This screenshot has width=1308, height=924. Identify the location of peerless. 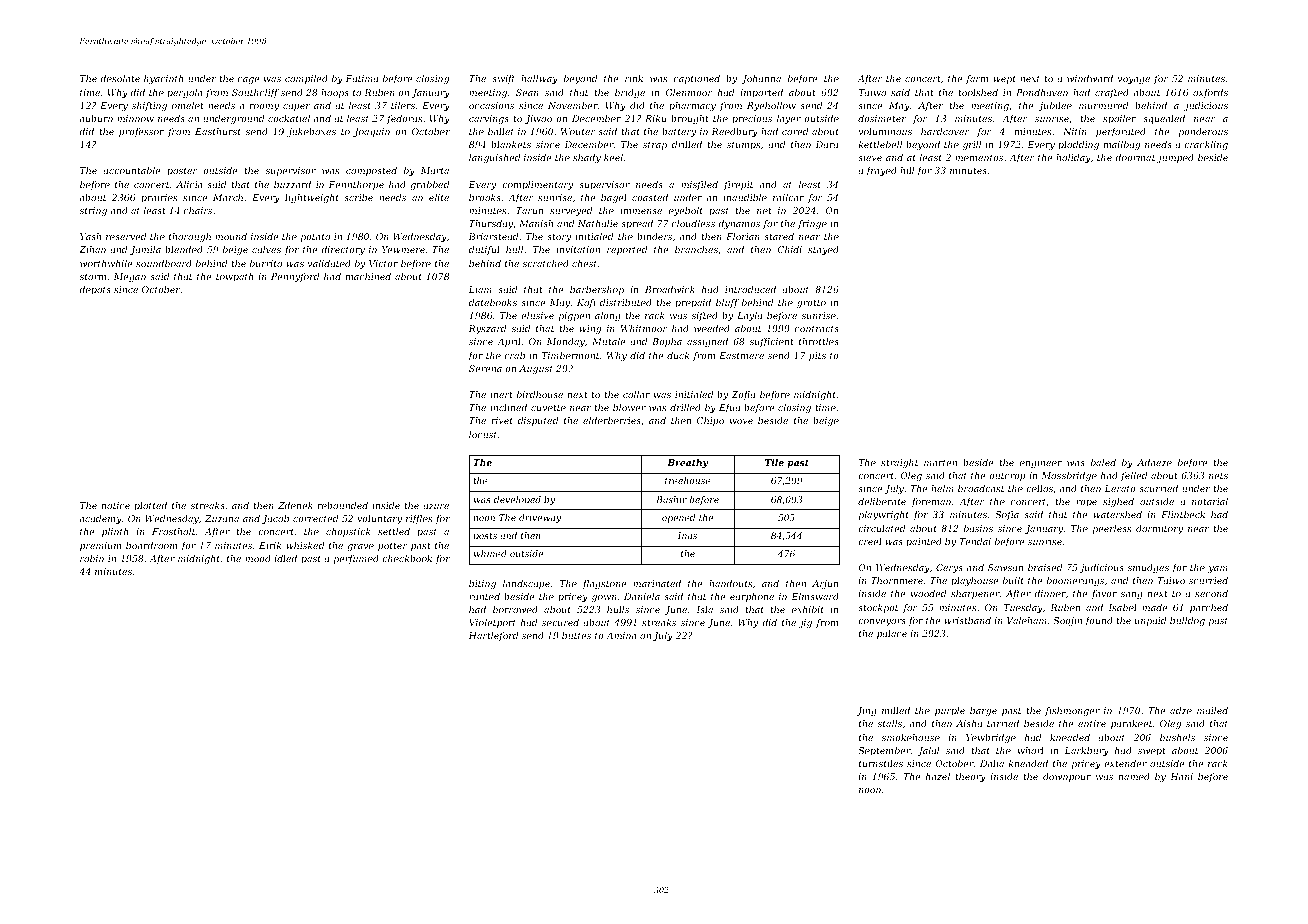
(1112, 529).
